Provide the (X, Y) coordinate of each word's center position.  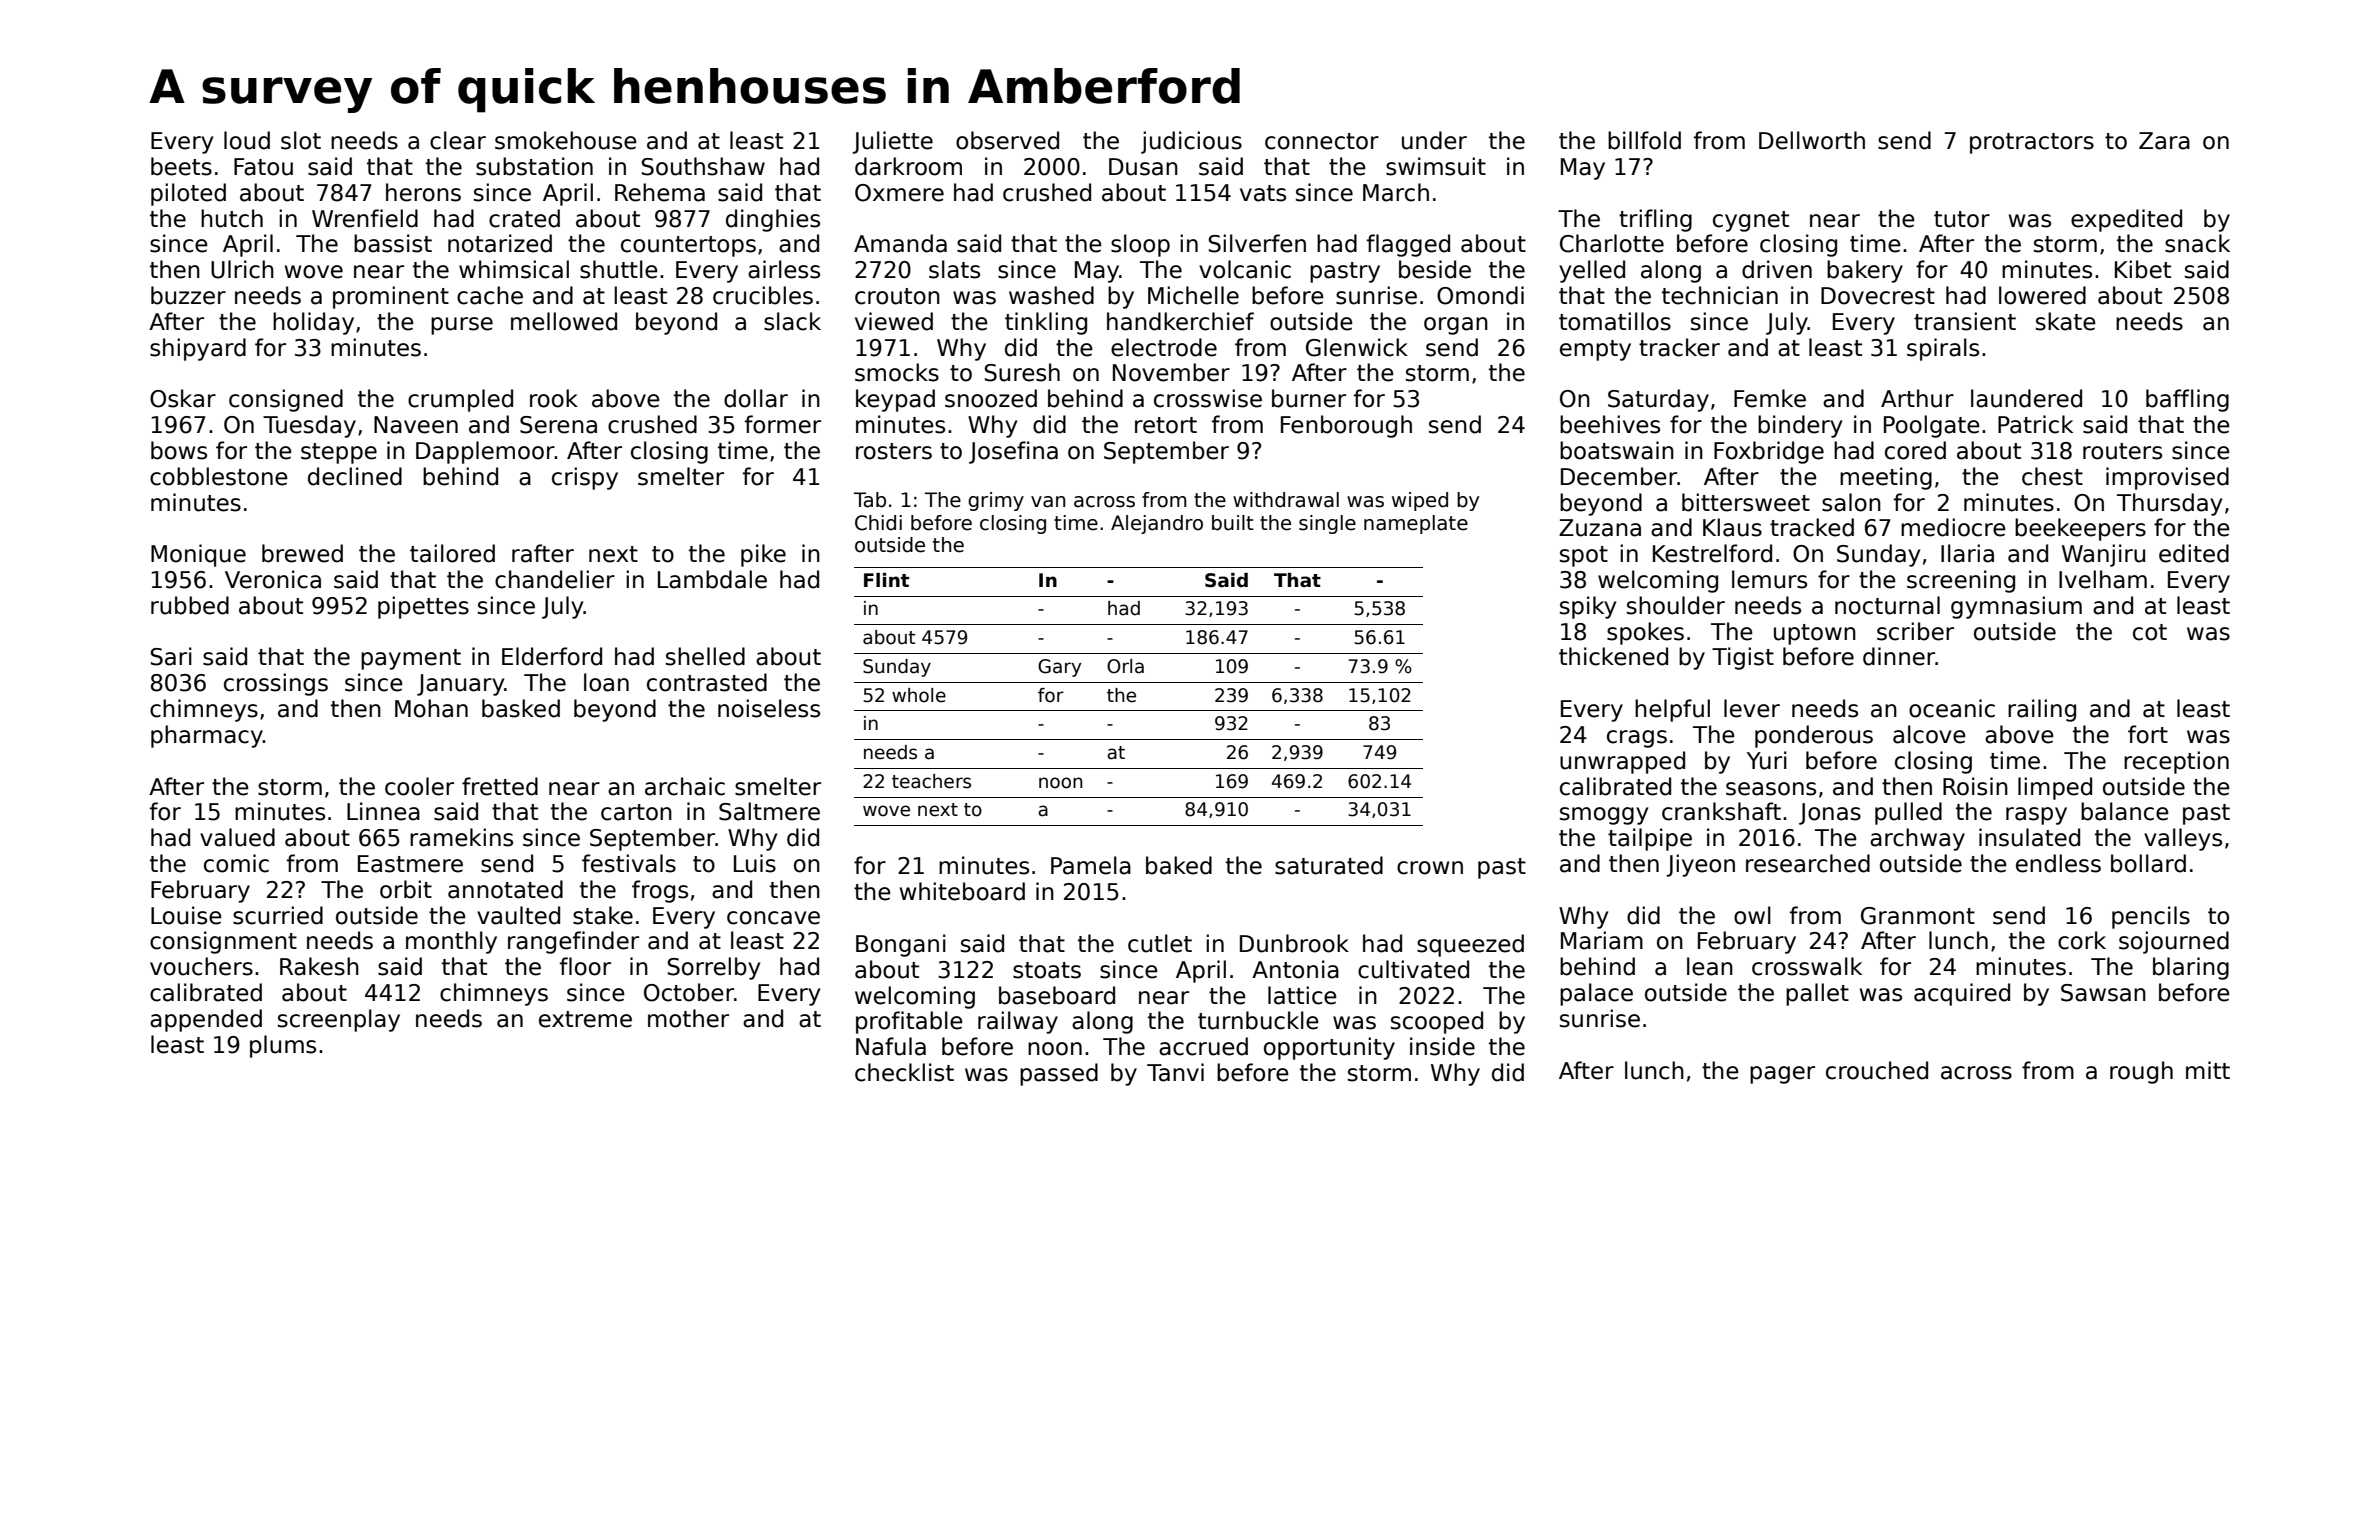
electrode (1164, 347)
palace (1596, 994)
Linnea (383, 811)
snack (2197, 243)
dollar (756, 398)
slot (301, 140)
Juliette (892, 142)
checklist (904, 1072)
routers (2122, 451)
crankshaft (1721, 811)
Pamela (1091, 865)
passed (1059, 1074)
